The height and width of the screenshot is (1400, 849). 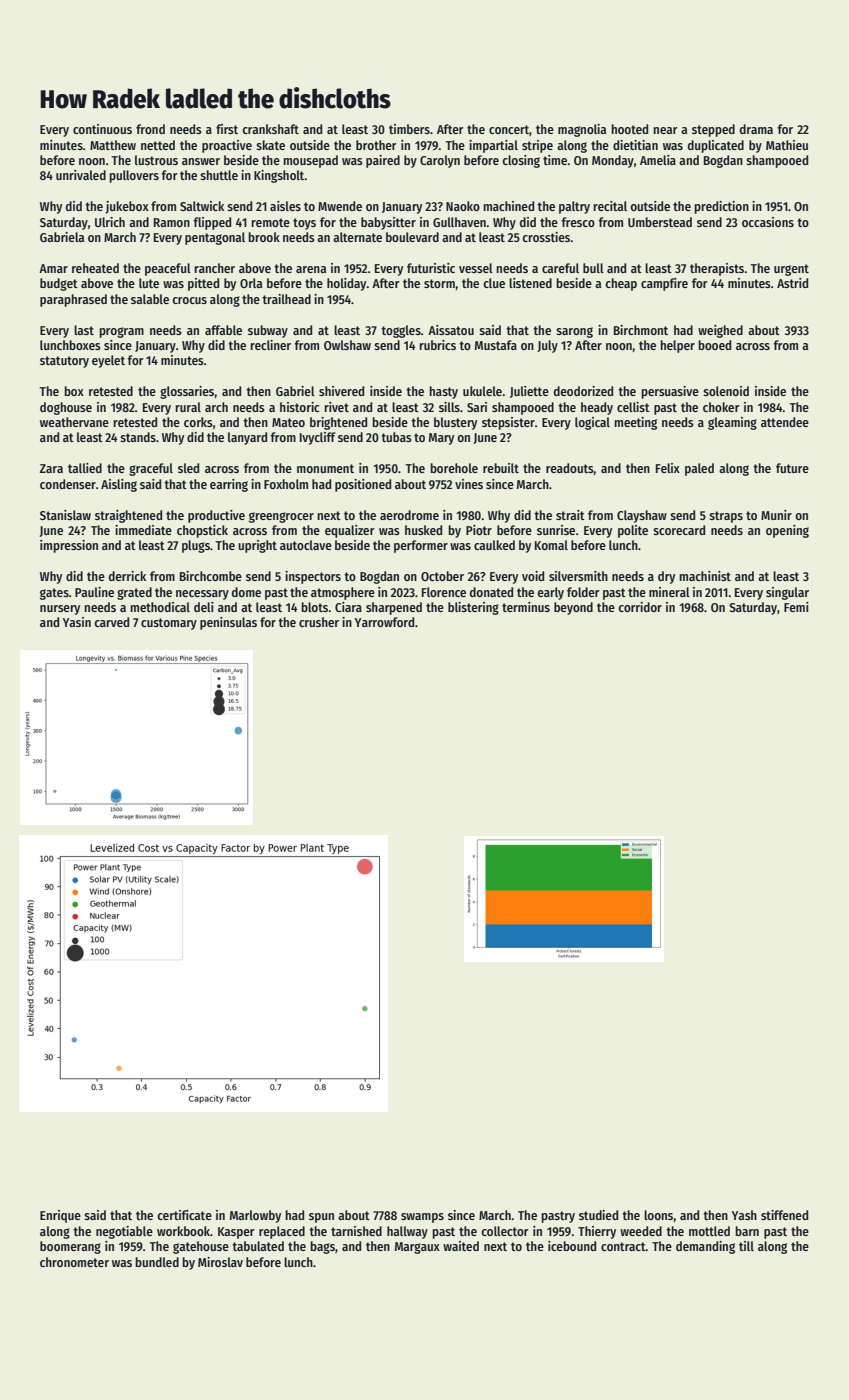 I want to click on Pauline, so click(x=94, y=592).
